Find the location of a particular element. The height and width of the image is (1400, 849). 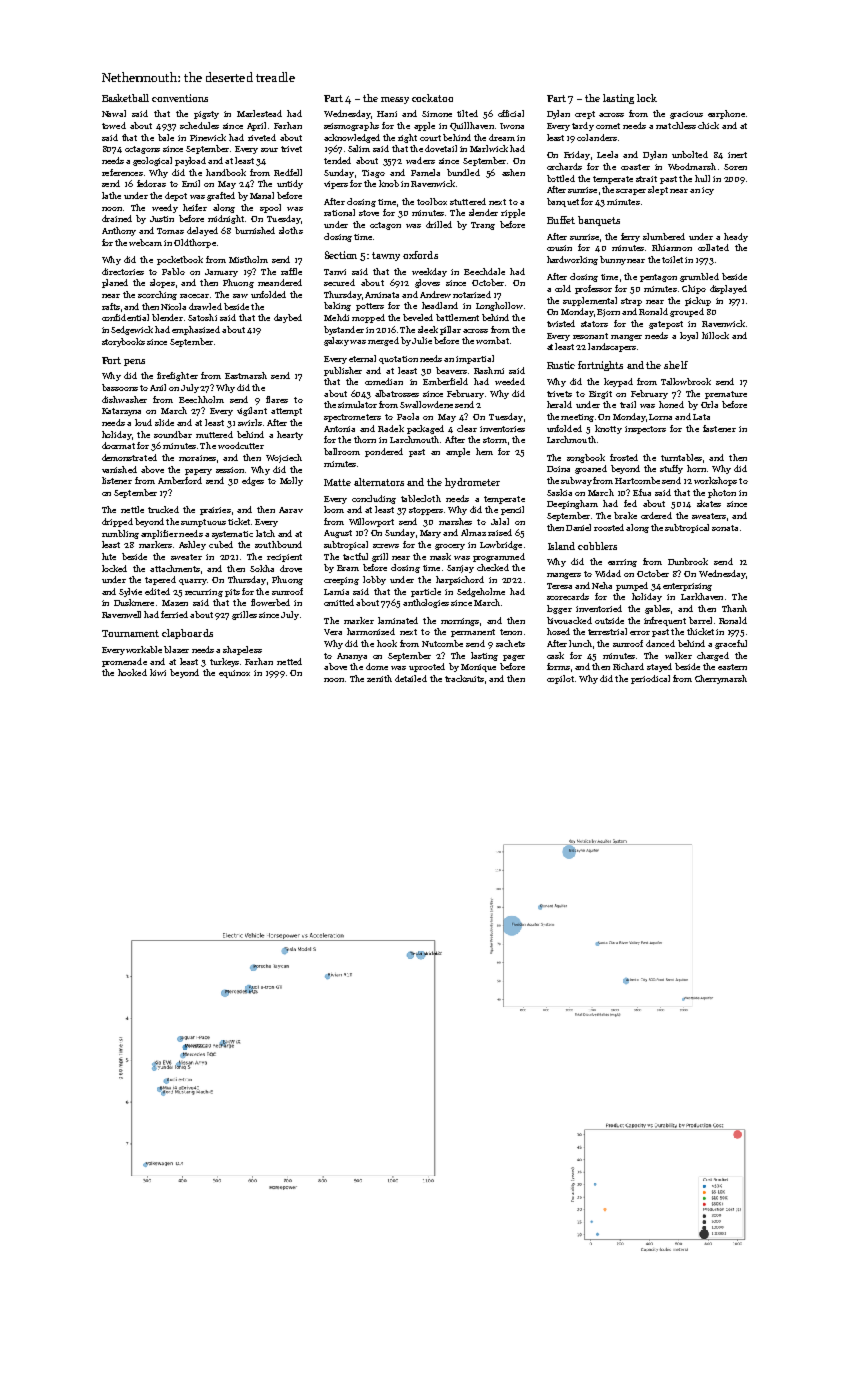

gracious is located at coordinates (686, 115).
